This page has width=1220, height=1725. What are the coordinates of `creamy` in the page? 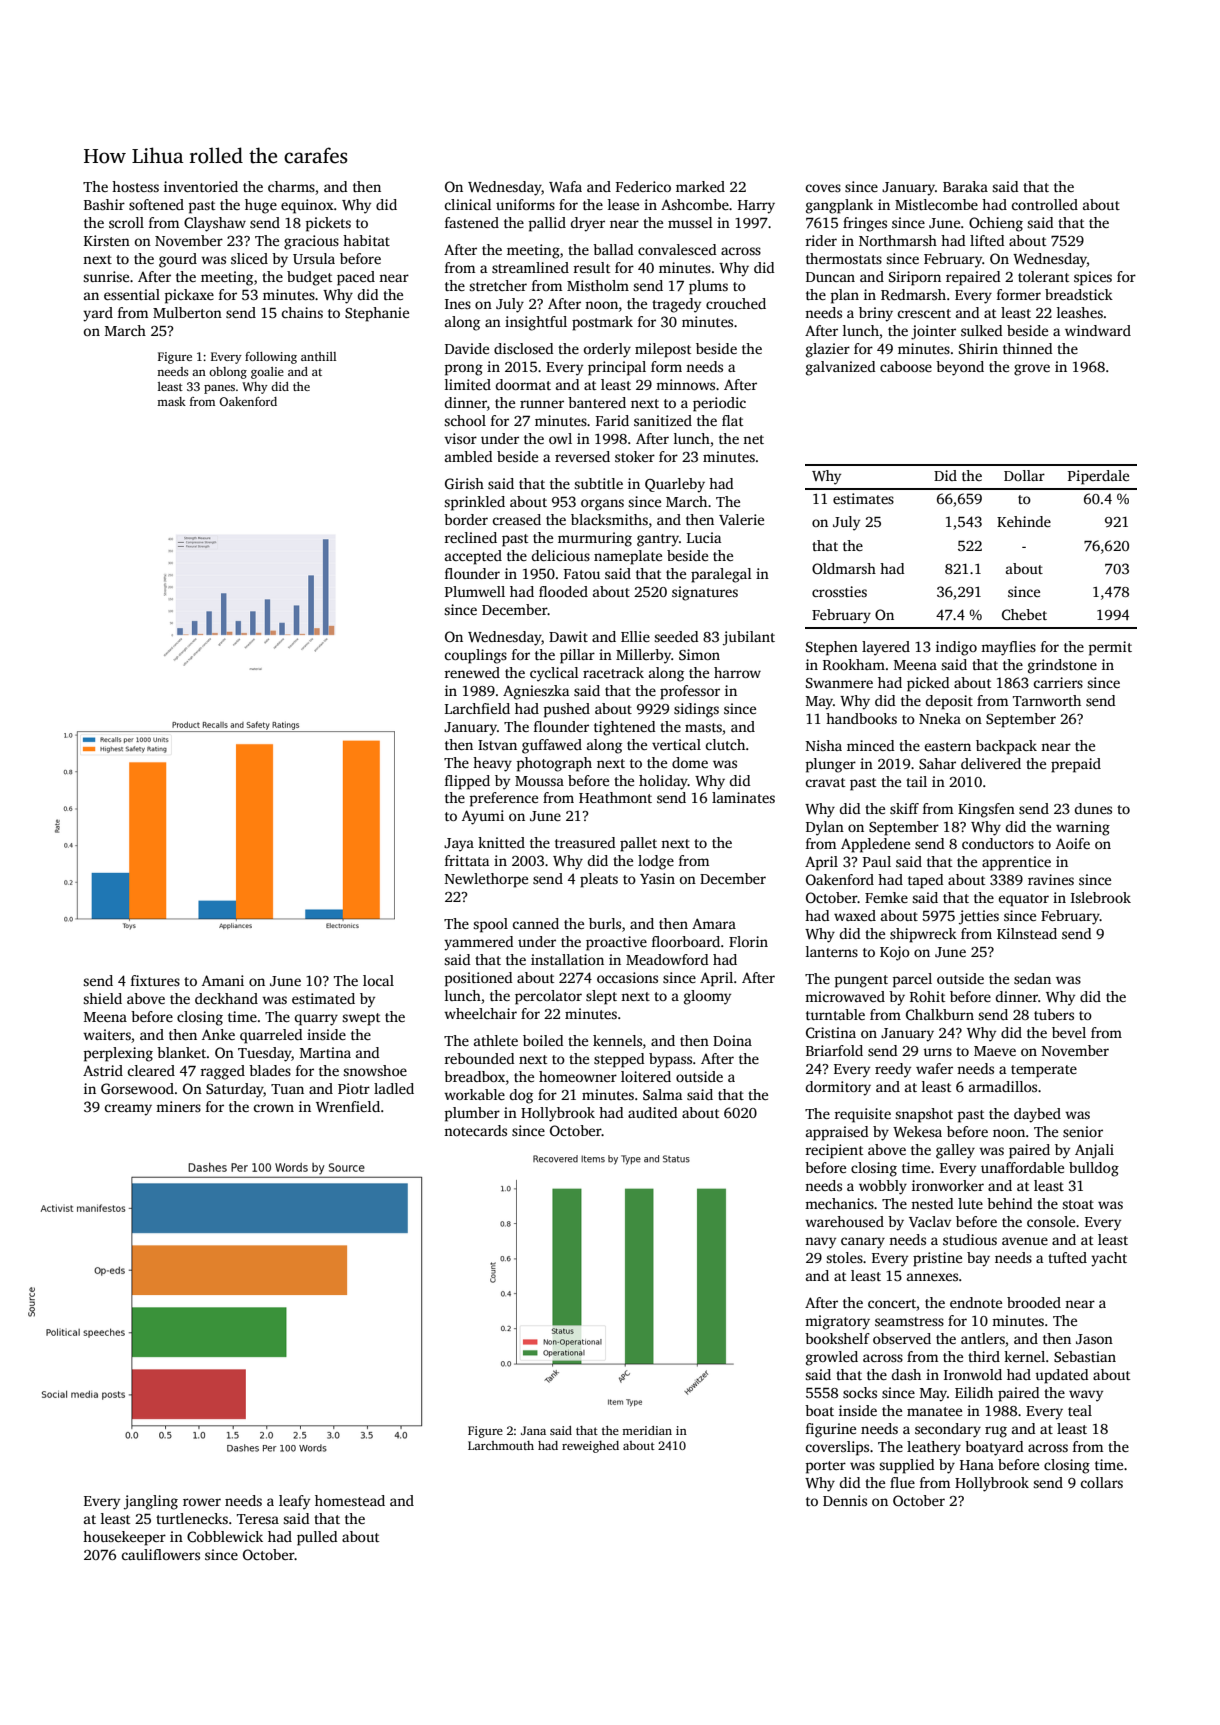 It's located at (128, 1110).
